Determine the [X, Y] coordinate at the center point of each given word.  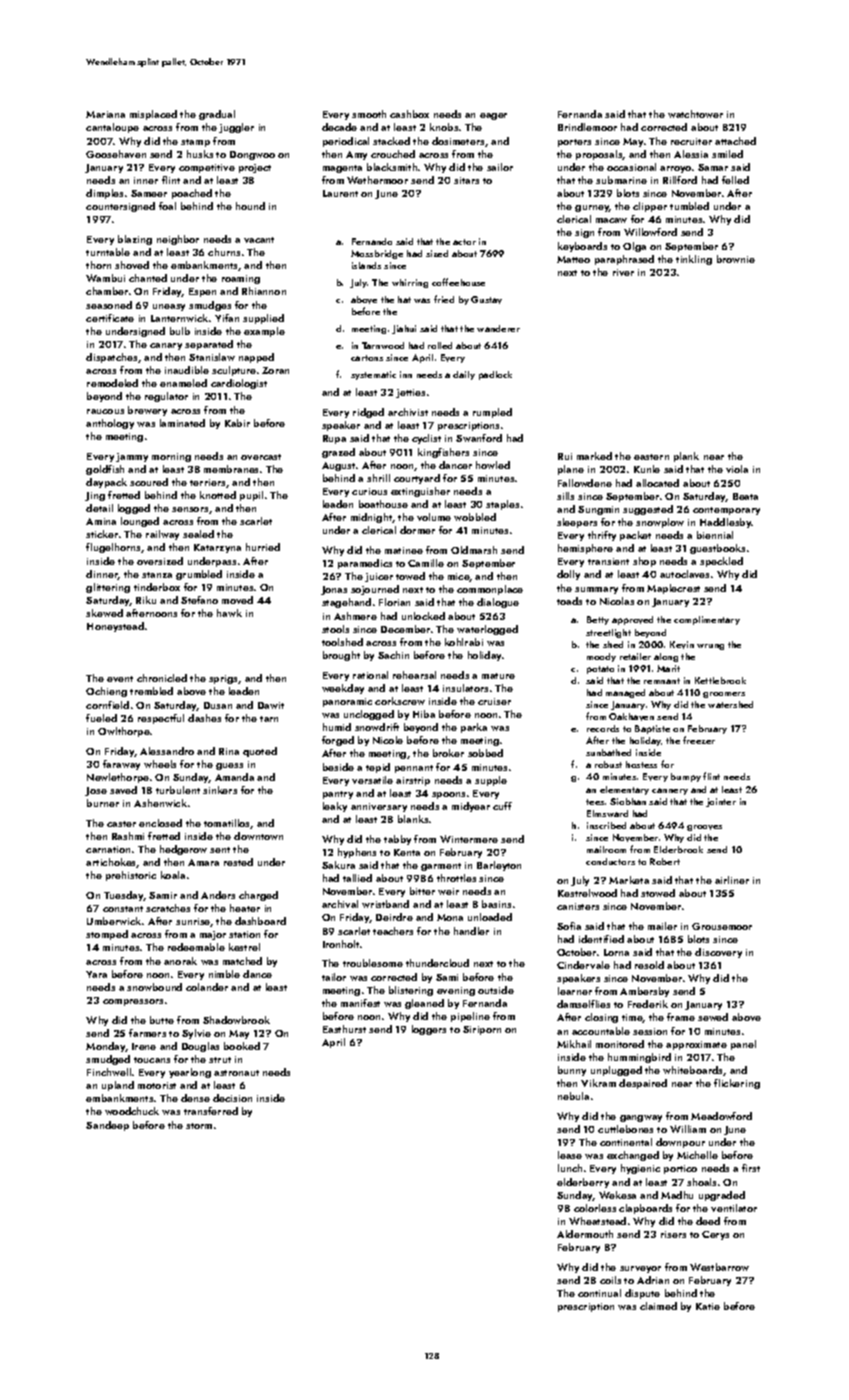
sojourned [375, 590]
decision [232, 1098]
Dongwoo [252, 155]
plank [686, 457]
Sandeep [107, 1126]
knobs [444, 127]
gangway [641, 1118]
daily [464, 375]
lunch [570, 1168]
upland [118, 1086]
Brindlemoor [587, 127]
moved [237, 600]
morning [171, 457]
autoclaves [684, 574]
